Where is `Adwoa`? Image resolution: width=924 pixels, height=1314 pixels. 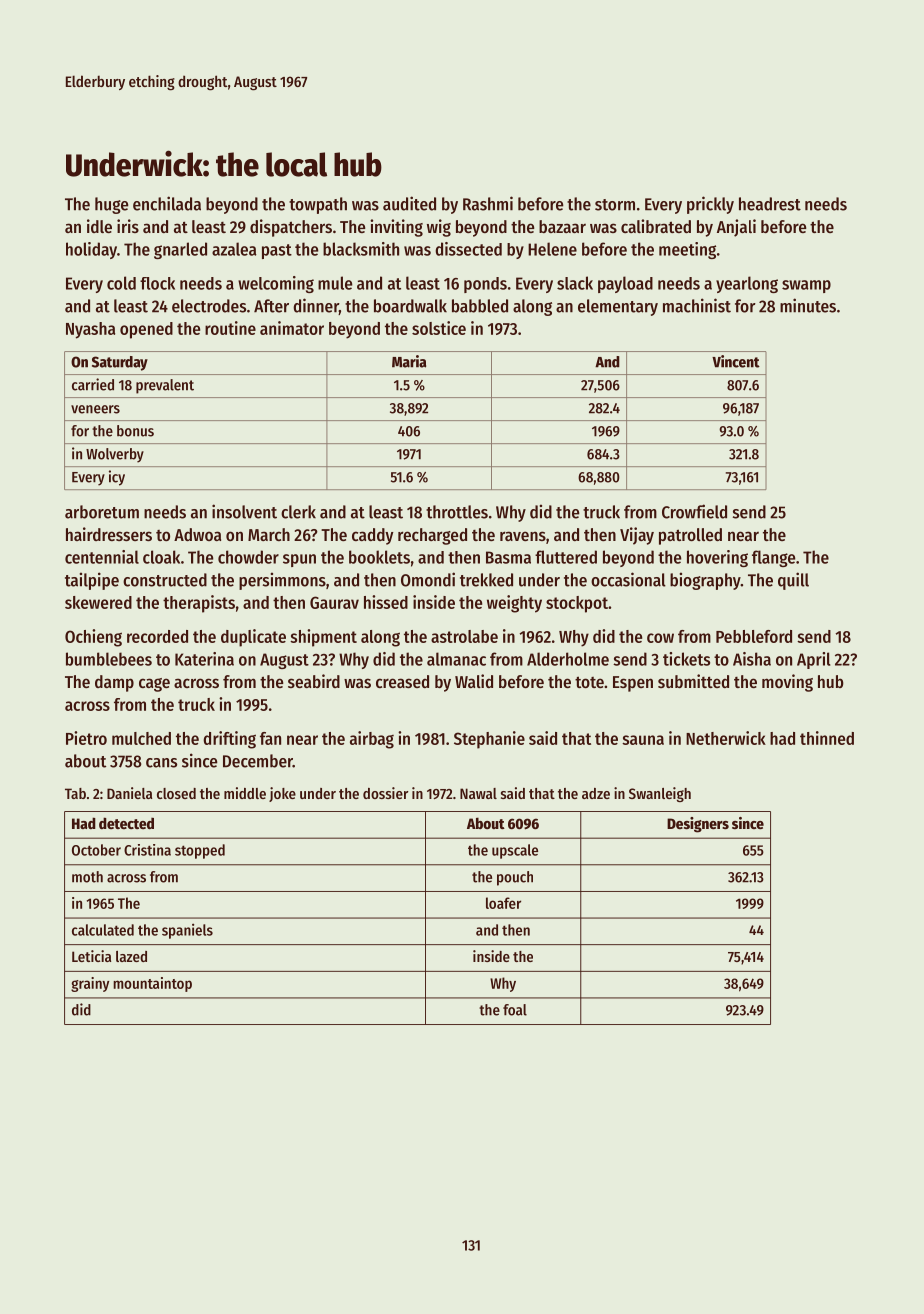
Adwoa is located at coordinates (197, 534).
